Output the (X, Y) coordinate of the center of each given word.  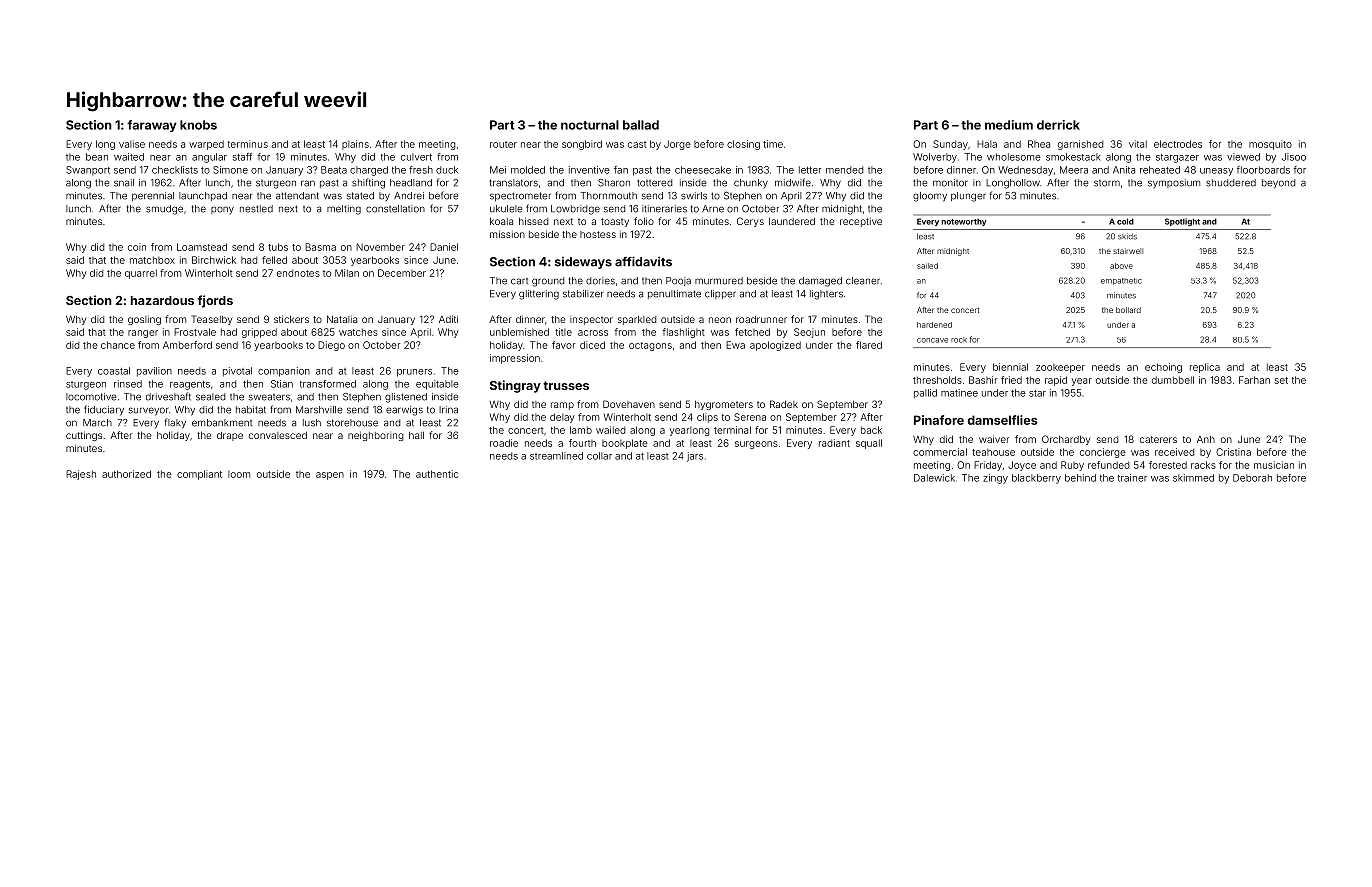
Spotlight (1182, 222)
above (1121, 266)
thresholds (937, 380)
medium (1009, 125)
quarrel (141, 274)
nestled (256, 209)
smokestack (1073, 157)
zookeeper (1060, 368)
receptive (861, 222)
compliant (199, 475)
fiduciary (104, 410)
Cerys (750, 222)
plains (355, 145)
